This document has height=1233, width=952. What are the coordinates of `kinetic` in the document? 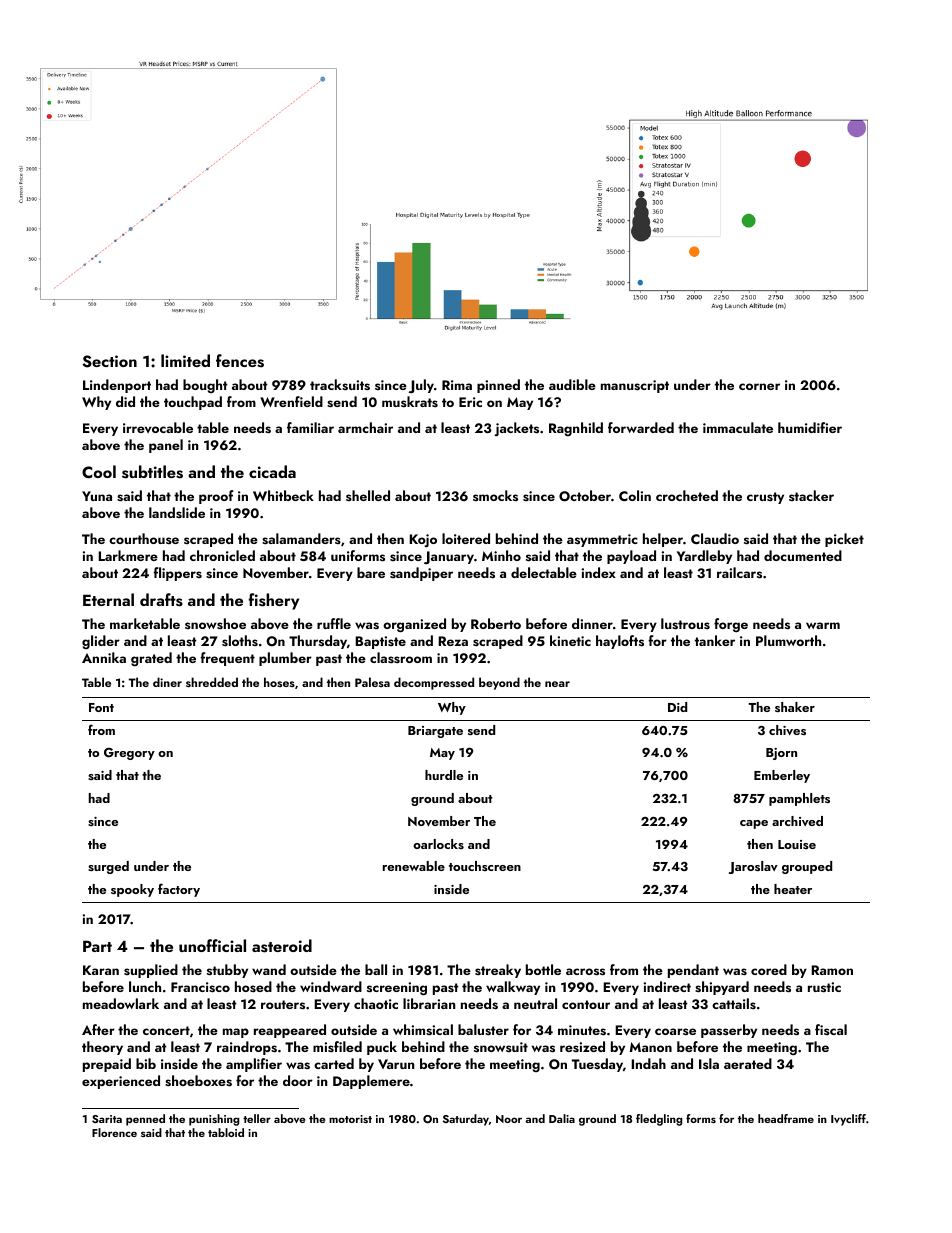 It's located at (570, 640).
